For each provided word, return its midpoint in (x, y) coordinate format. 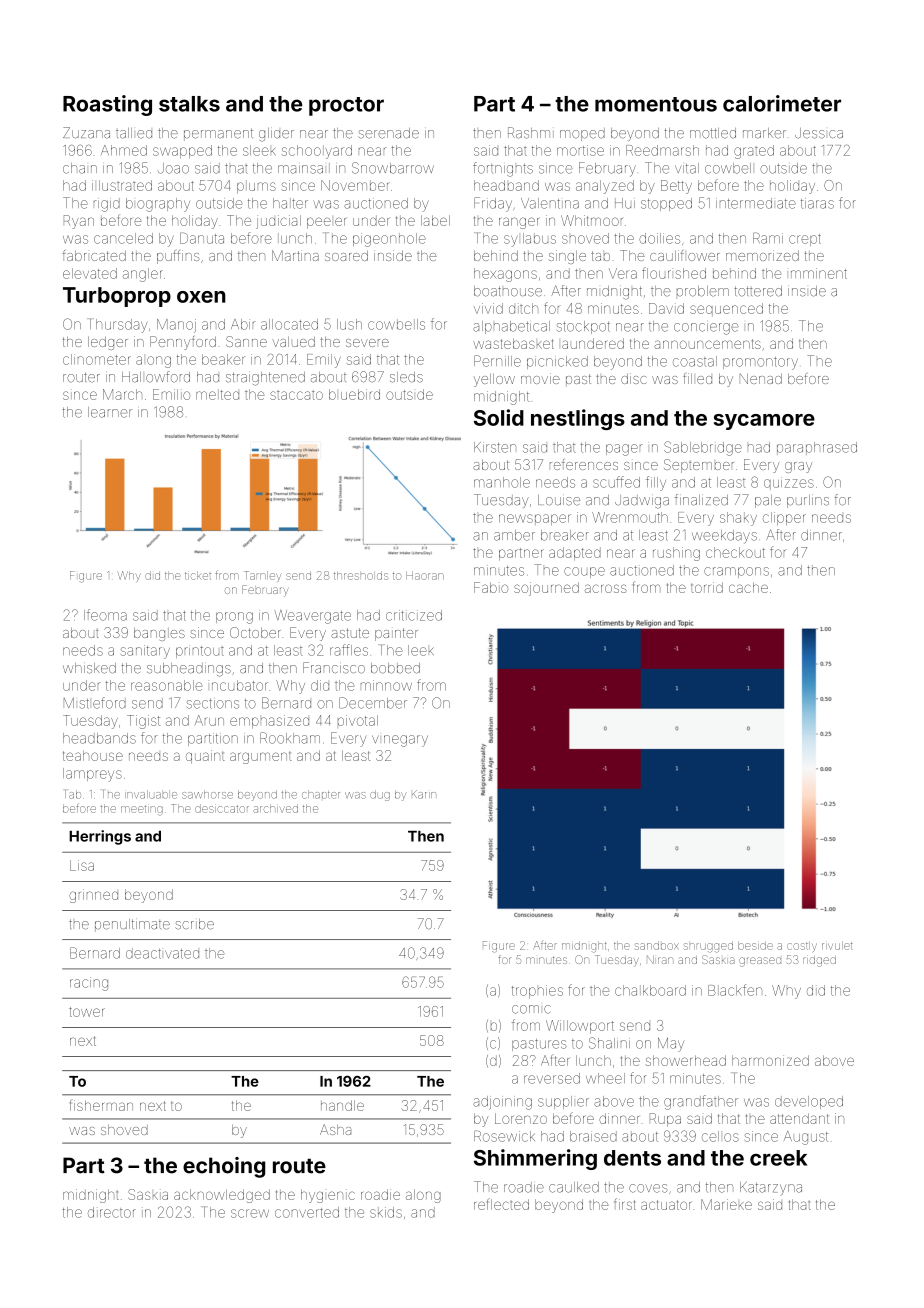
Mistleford (95, 703)
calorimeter (782, 103)
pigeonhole (389, 240)
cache (748, 587)
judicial (278, 222)
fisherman (101, 1105)
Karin (424, 794)
